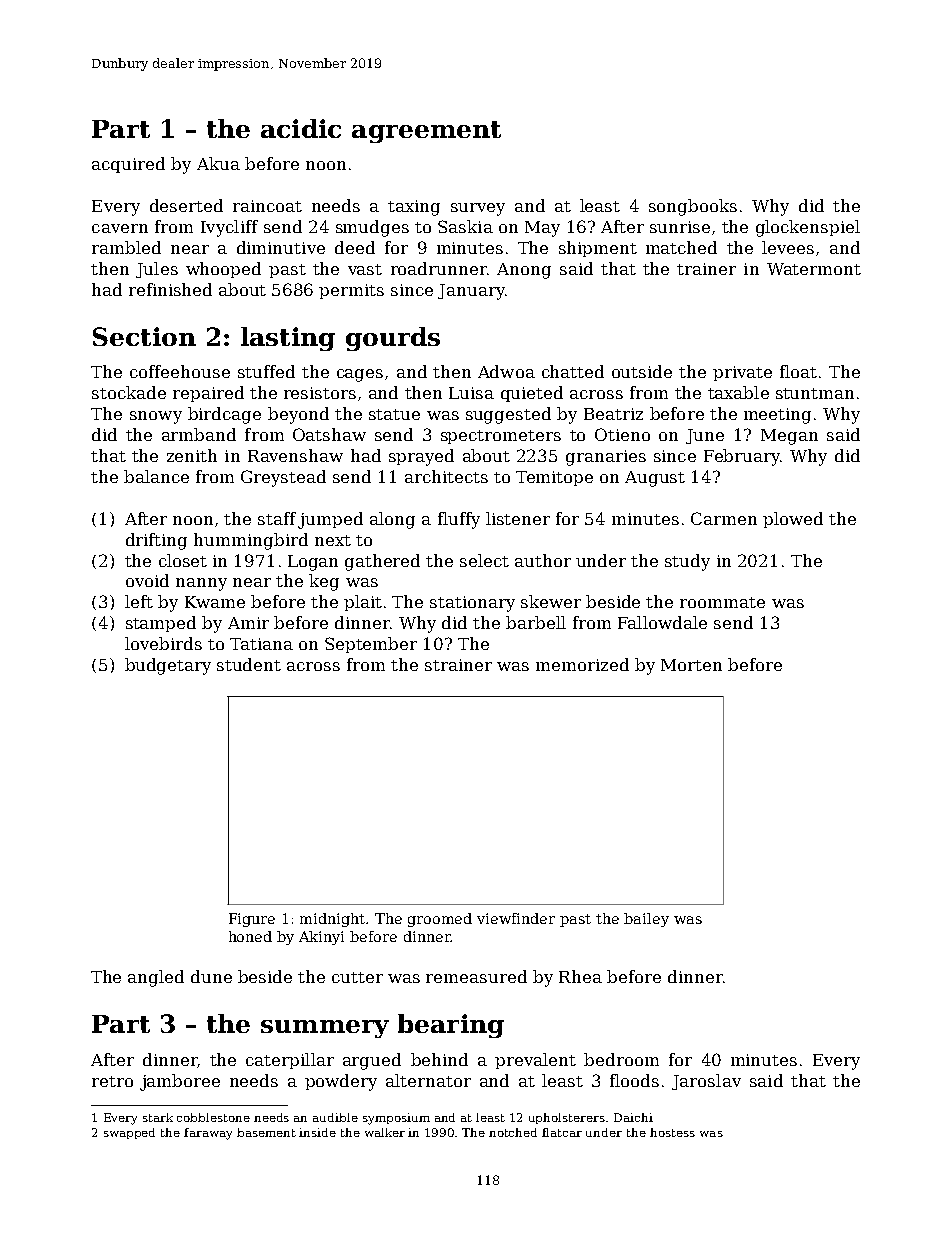  What do you see at coordinates (722, 602) in the document?
I see `roommate` at bounding box center [722, 602].
